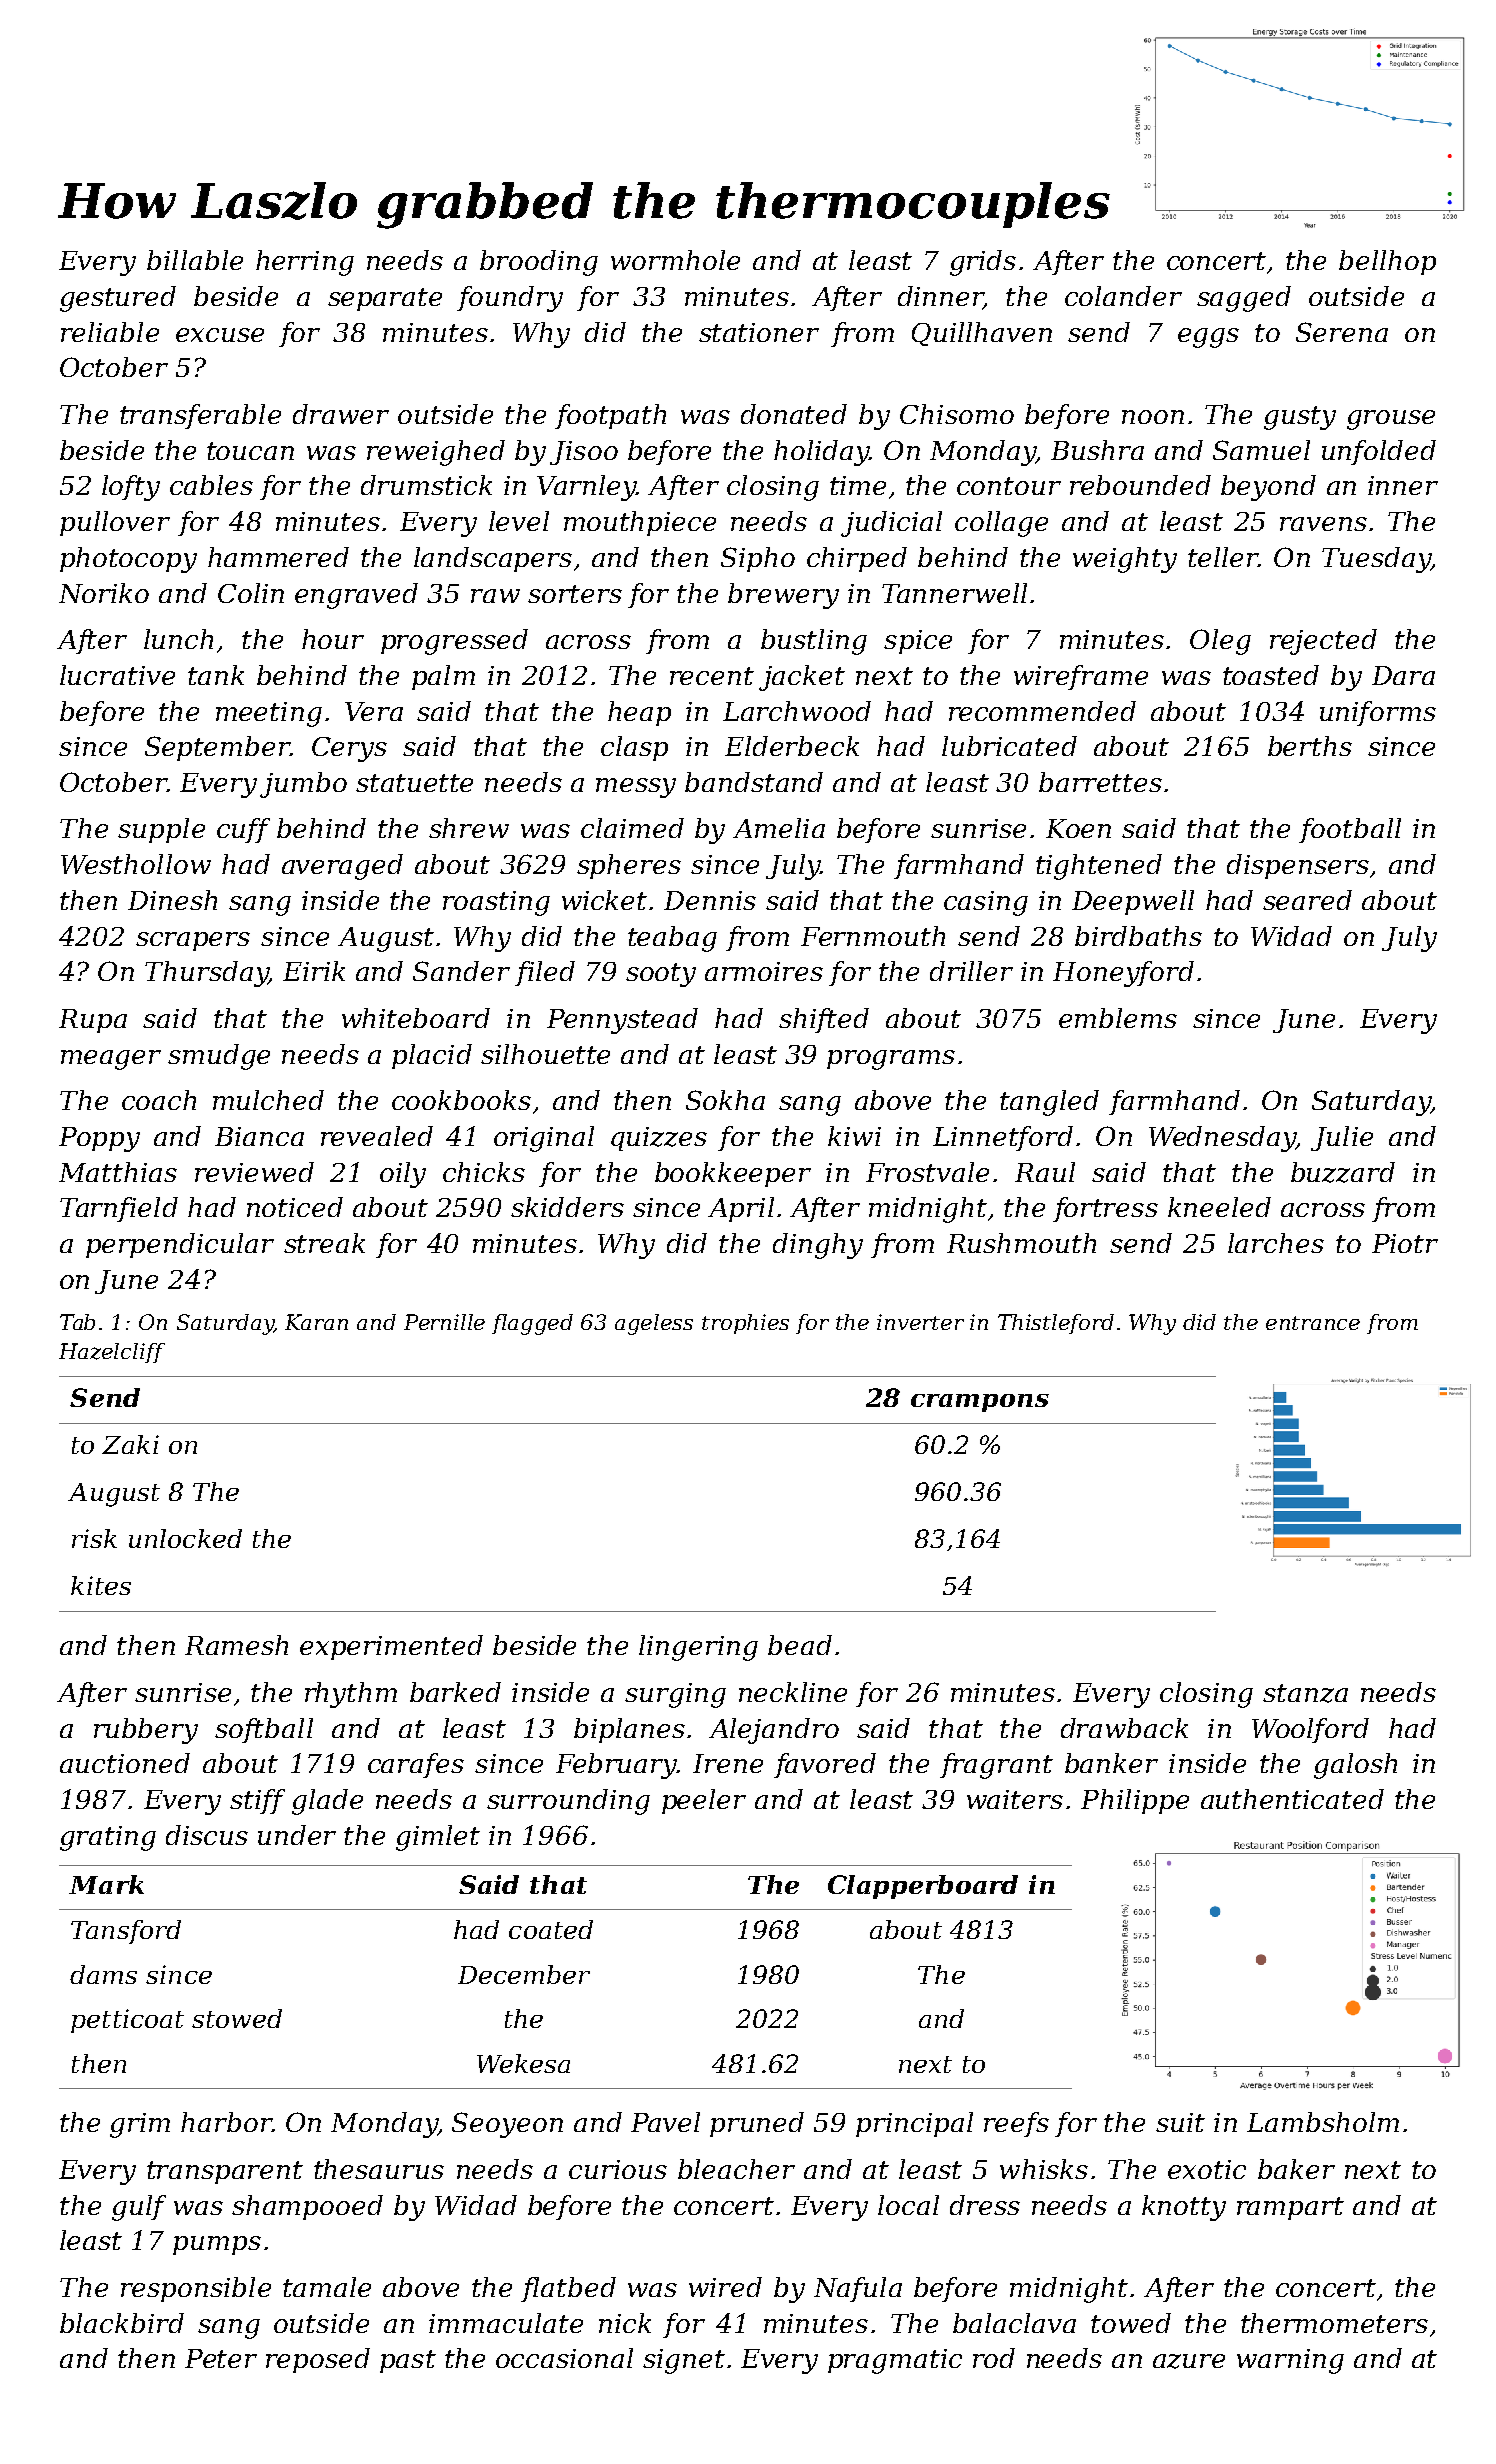 This screenshot has height=2464, width=1496. What do you see at coordinates (604, 900) in the screenshot?
I see `wicket` at bounding box center [604, 900].
